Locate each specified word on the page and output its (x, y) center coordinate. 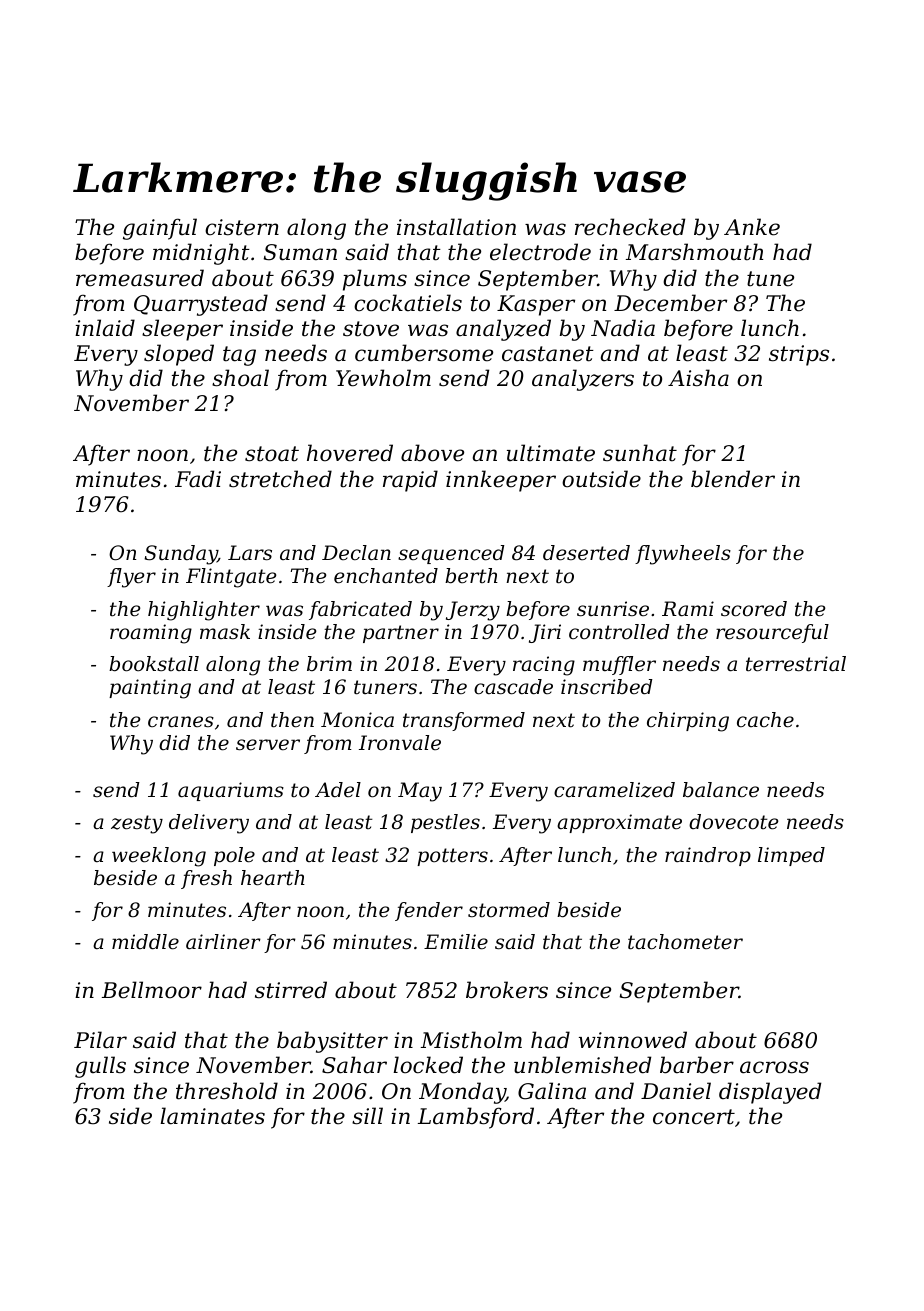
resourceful (772, 633)
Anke (752, 227)
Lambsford (476, 1118)
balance (721, 790)
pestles (445, 823)
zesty (137, 824)
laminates (212, 1116)
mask (225, 631)
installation (456, 227)
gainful (160, 229)
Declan (356, 553)
